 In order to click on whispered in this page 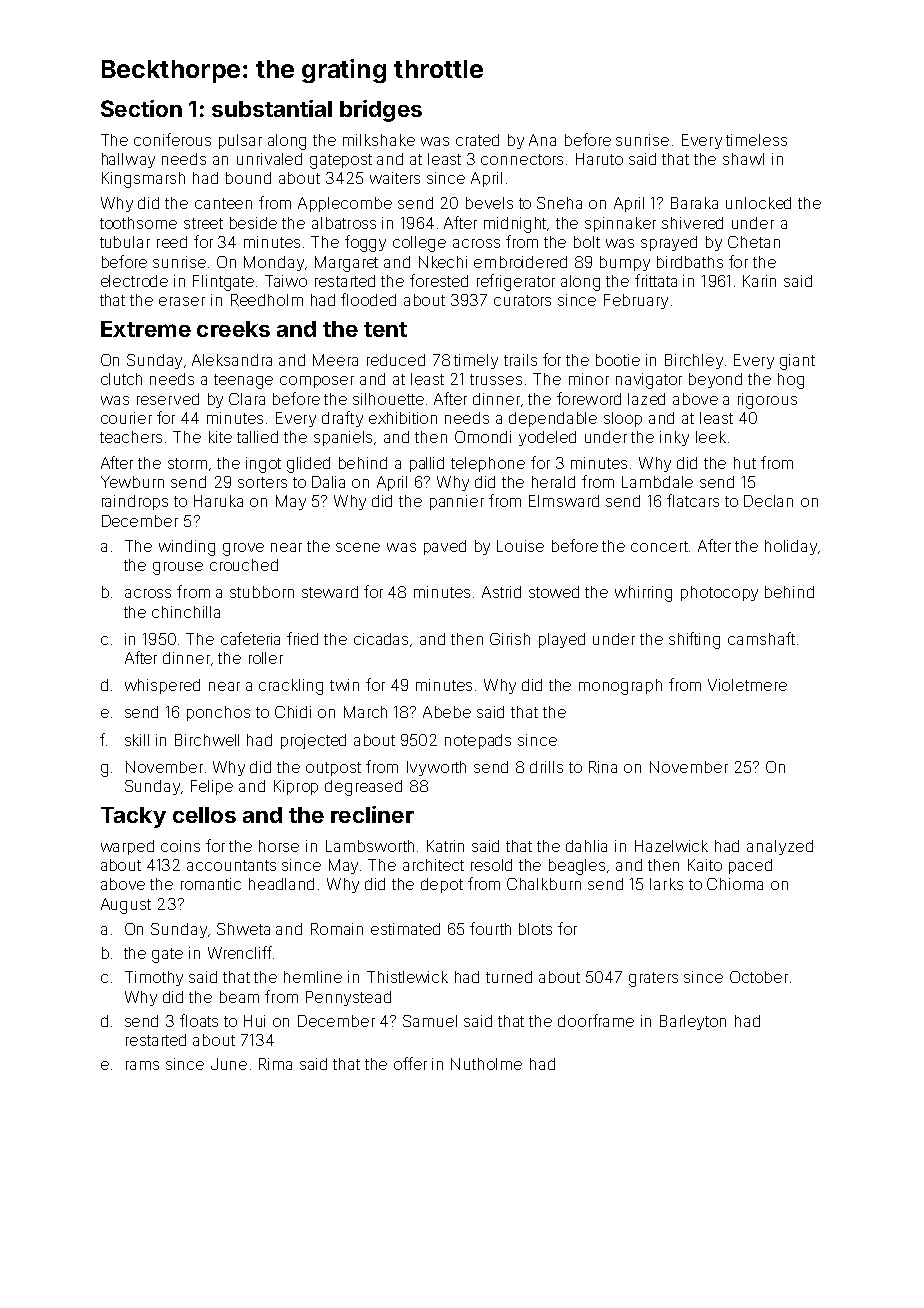, I will do `click(162, 686)`.
